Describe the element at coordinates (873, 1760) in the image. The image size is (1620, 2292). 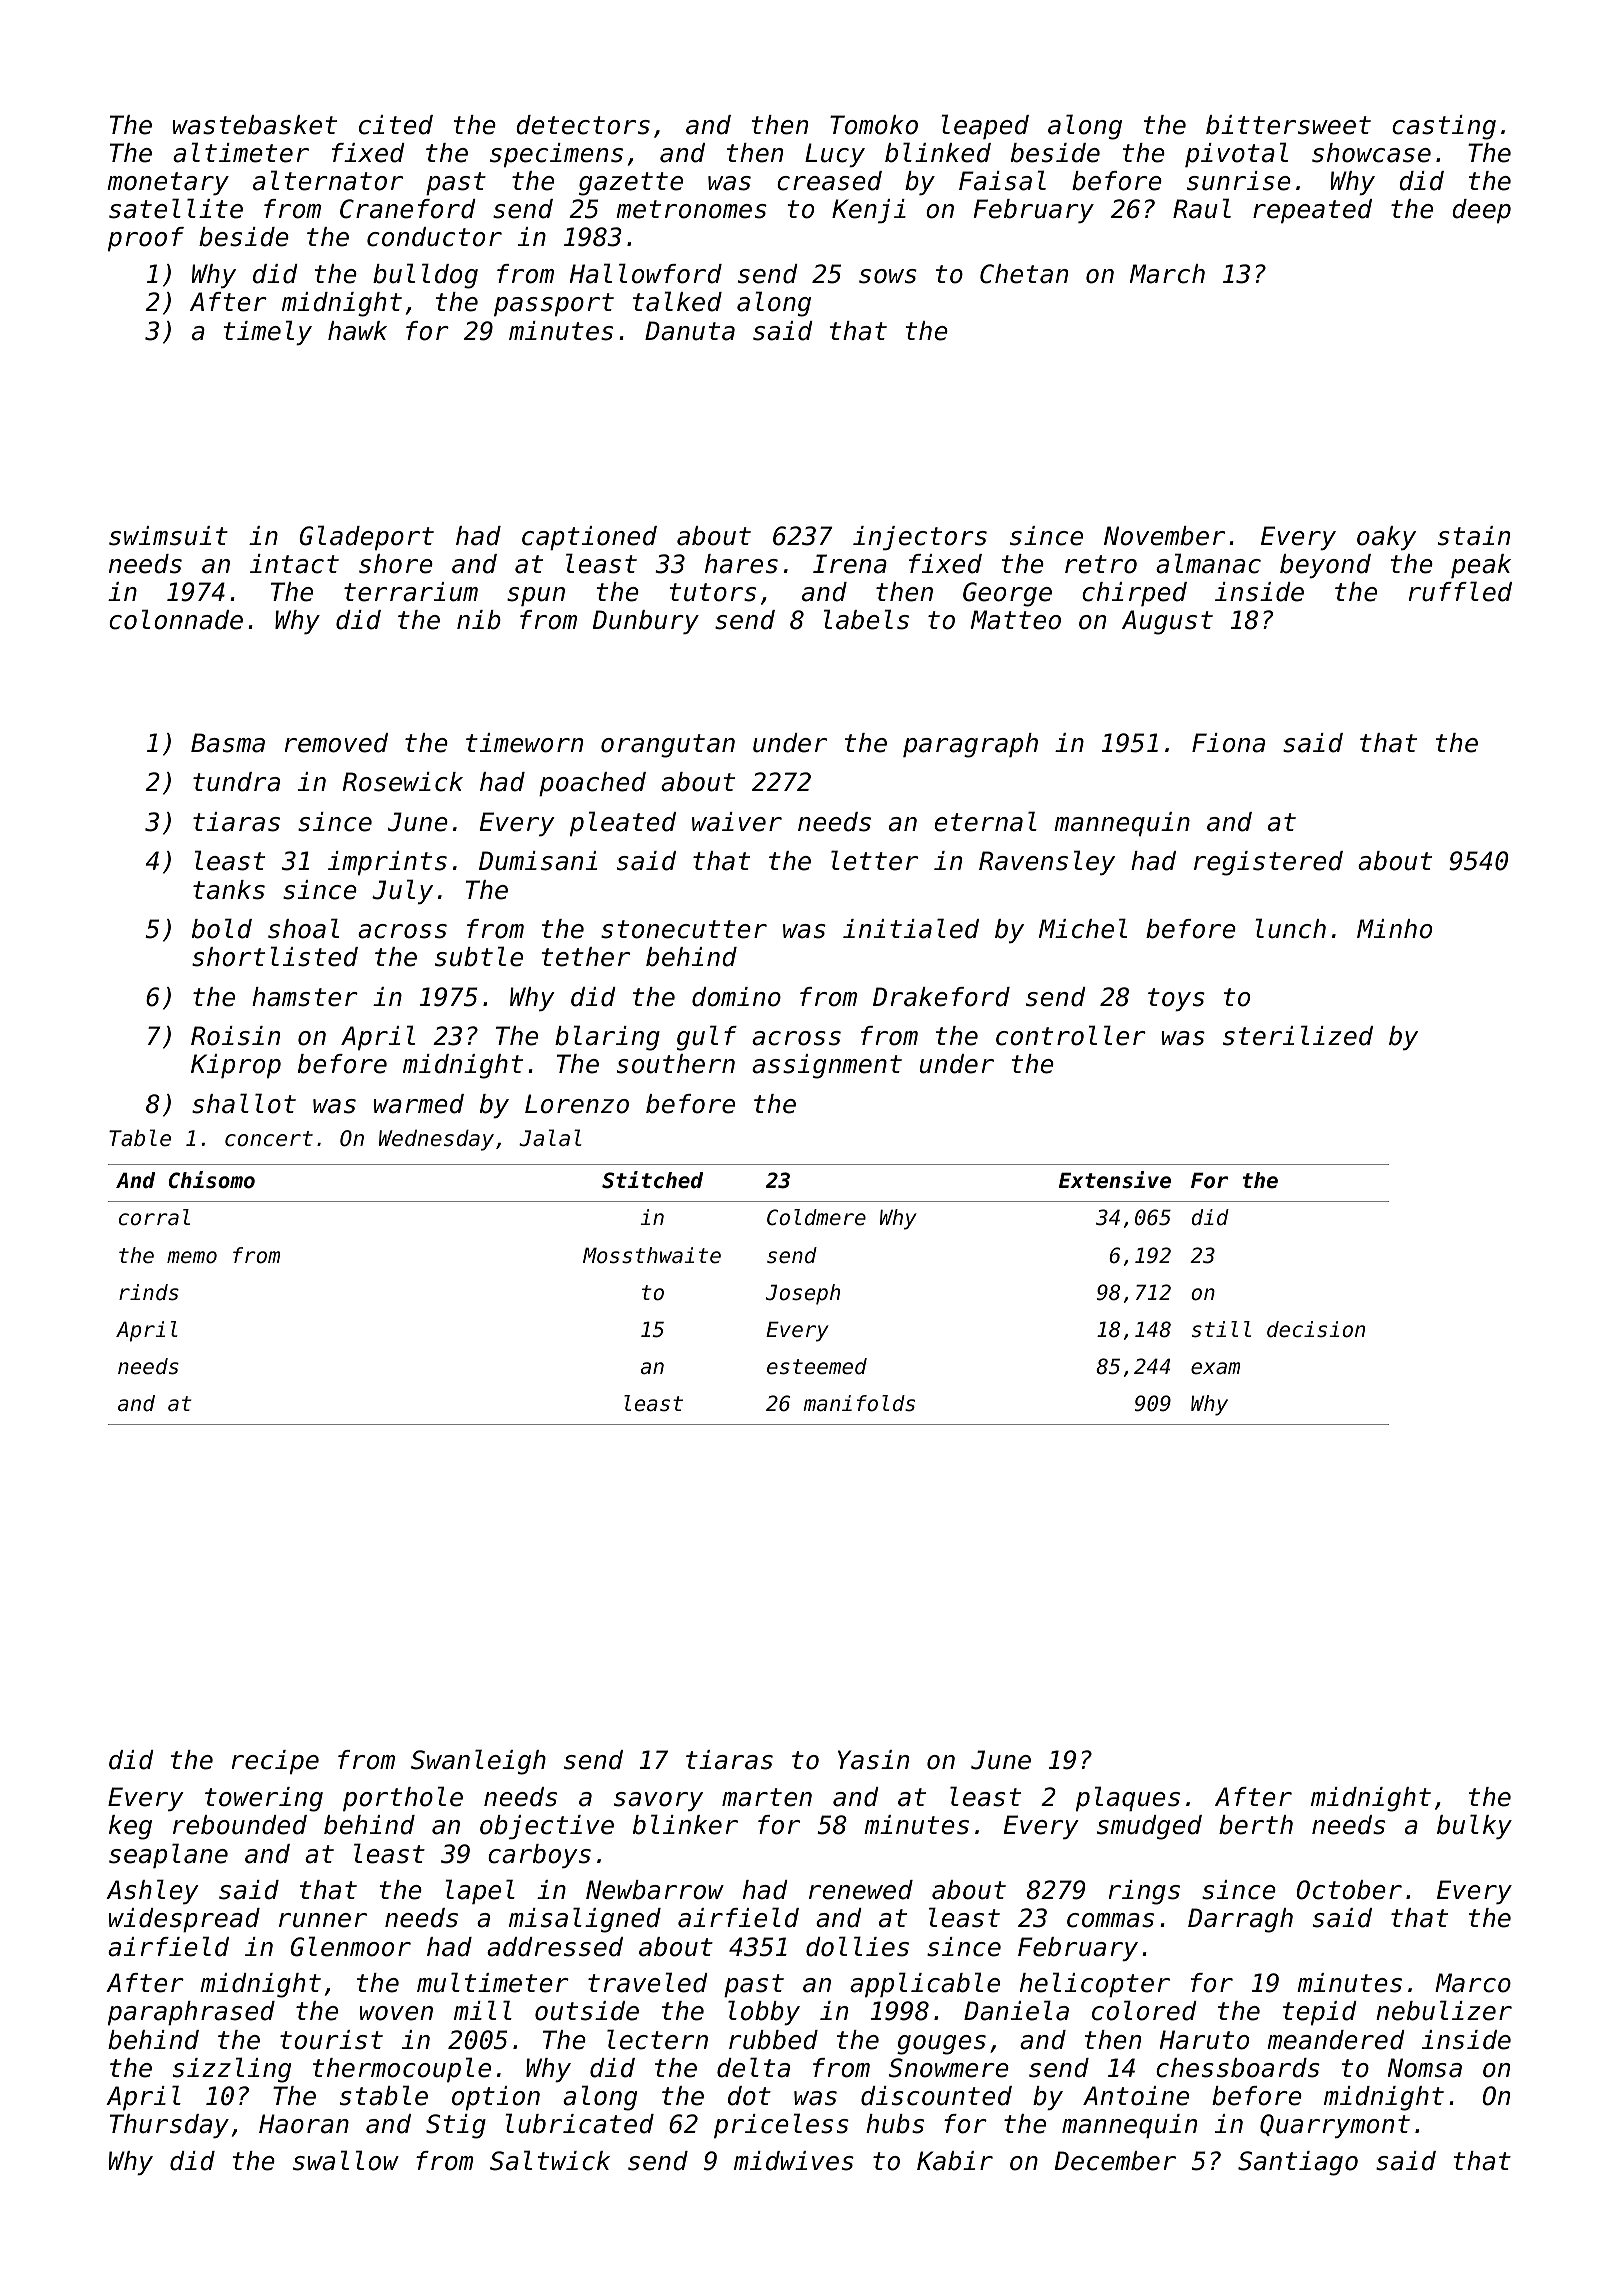
I see `Yasin` at that location.
